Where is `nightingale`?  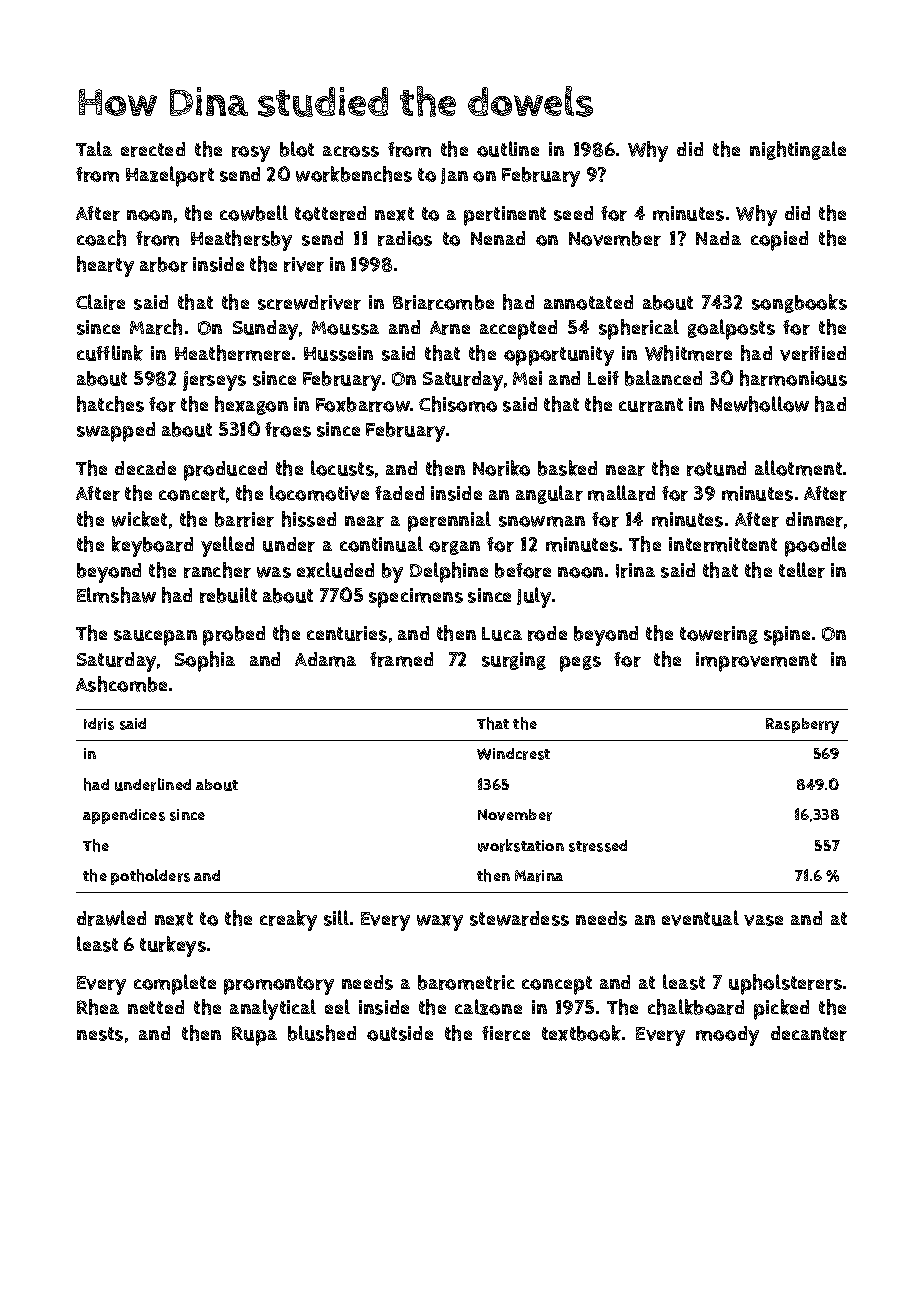 nightingale is located at coordinates (798, 150).
